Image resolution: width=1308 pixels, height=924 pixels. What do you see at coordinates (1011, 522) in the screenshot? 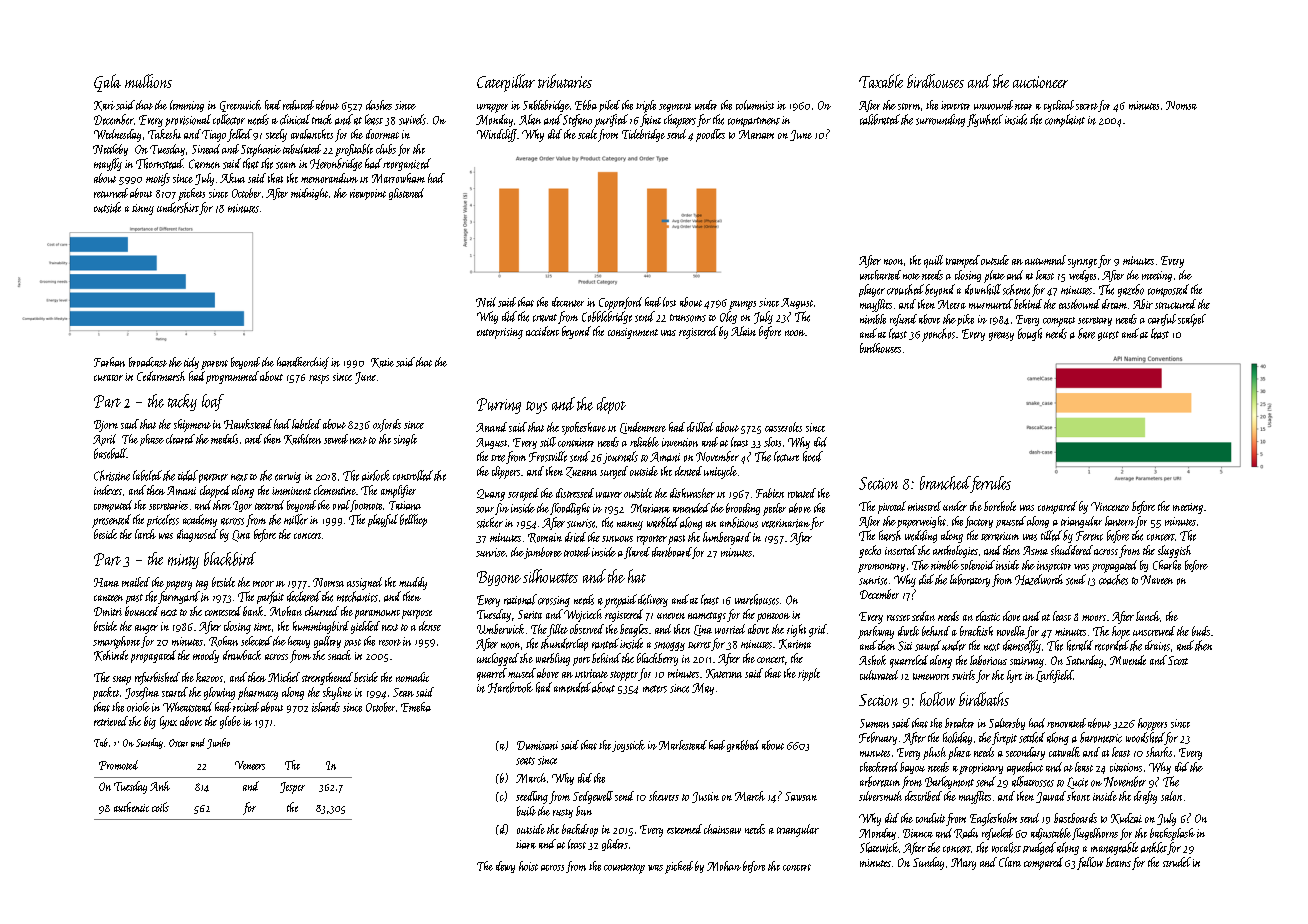
I see `paused` at bounding box center [1011, 522].
